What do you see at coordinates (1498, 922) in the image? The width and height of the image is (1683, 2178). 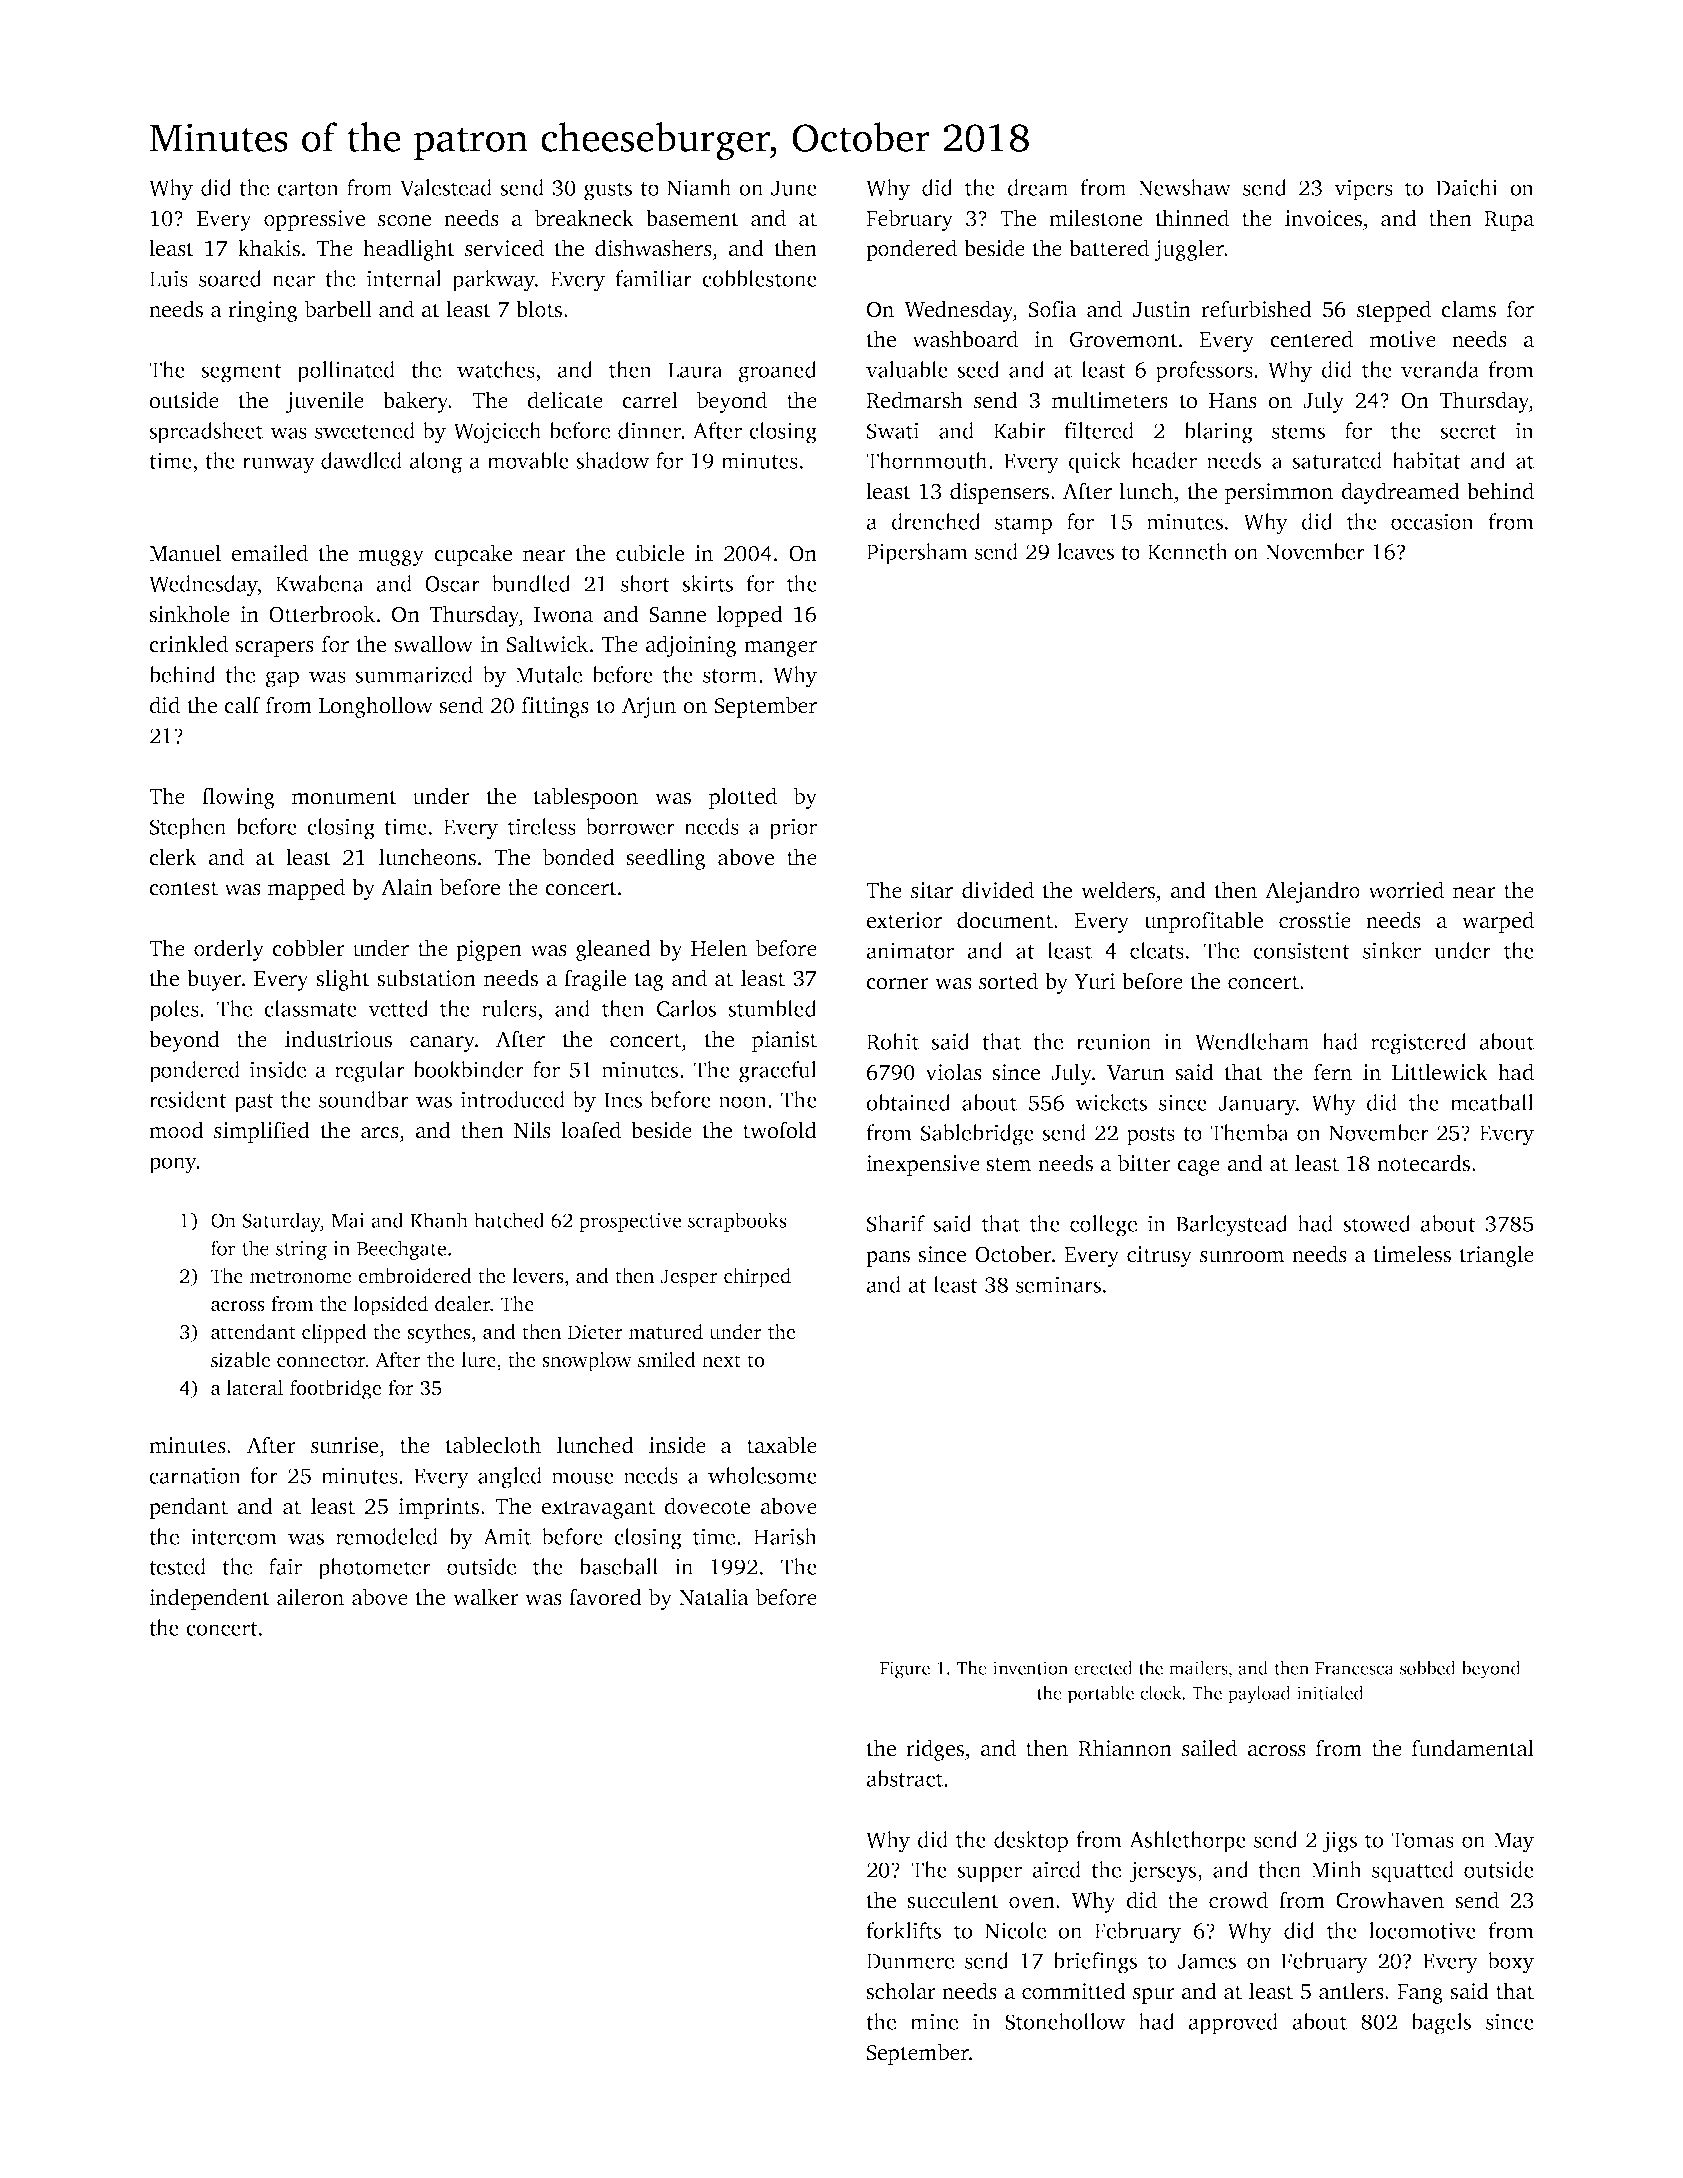 I see `warped` at bounding box center [1498, 922].
